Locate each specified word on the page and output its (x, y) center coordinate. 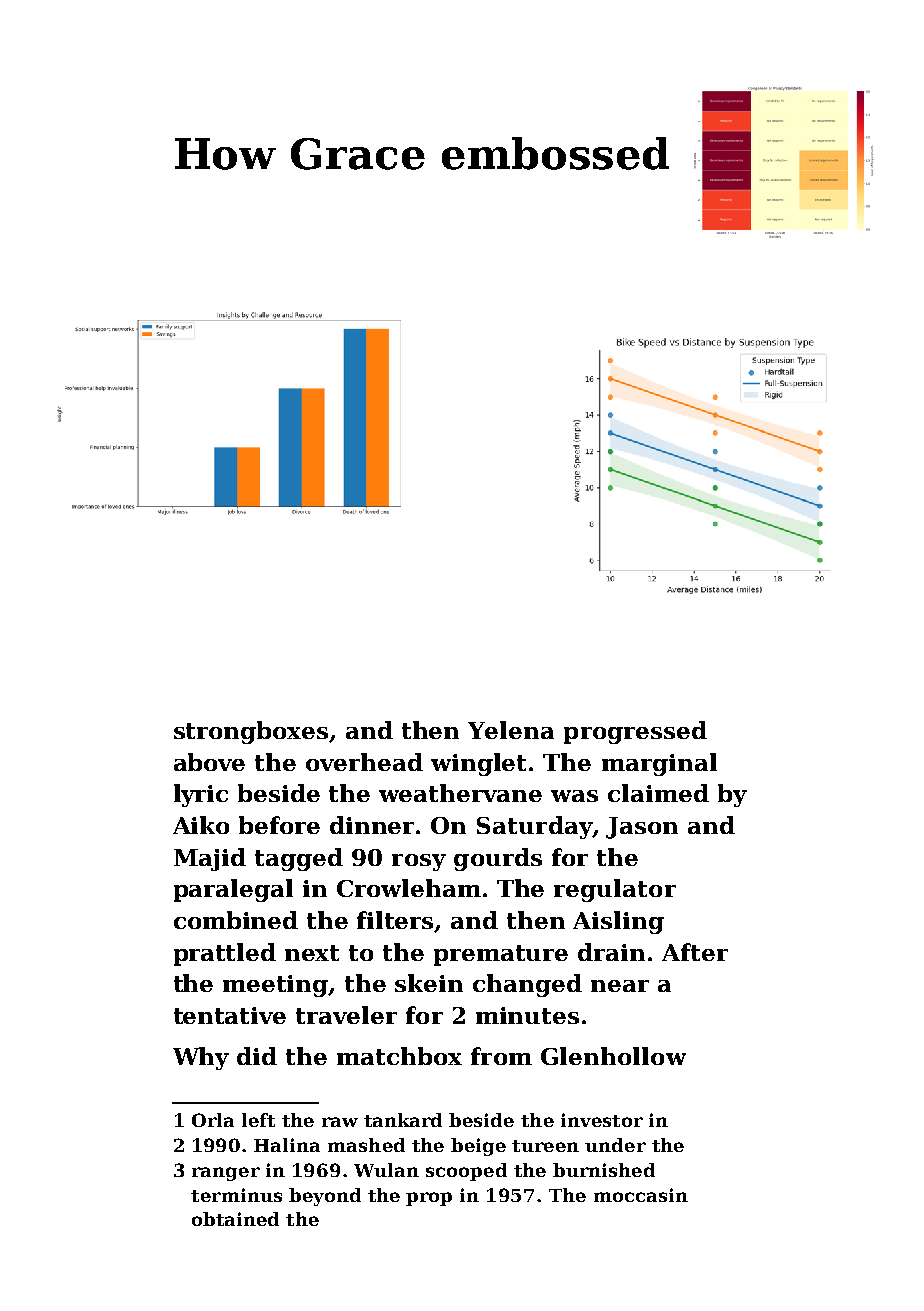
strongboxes (251, 732)
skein (429, 983)
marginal (659, 764)
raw (340, 1122)
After (695, 952)
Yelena (511, 730)
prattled (225, 954)
